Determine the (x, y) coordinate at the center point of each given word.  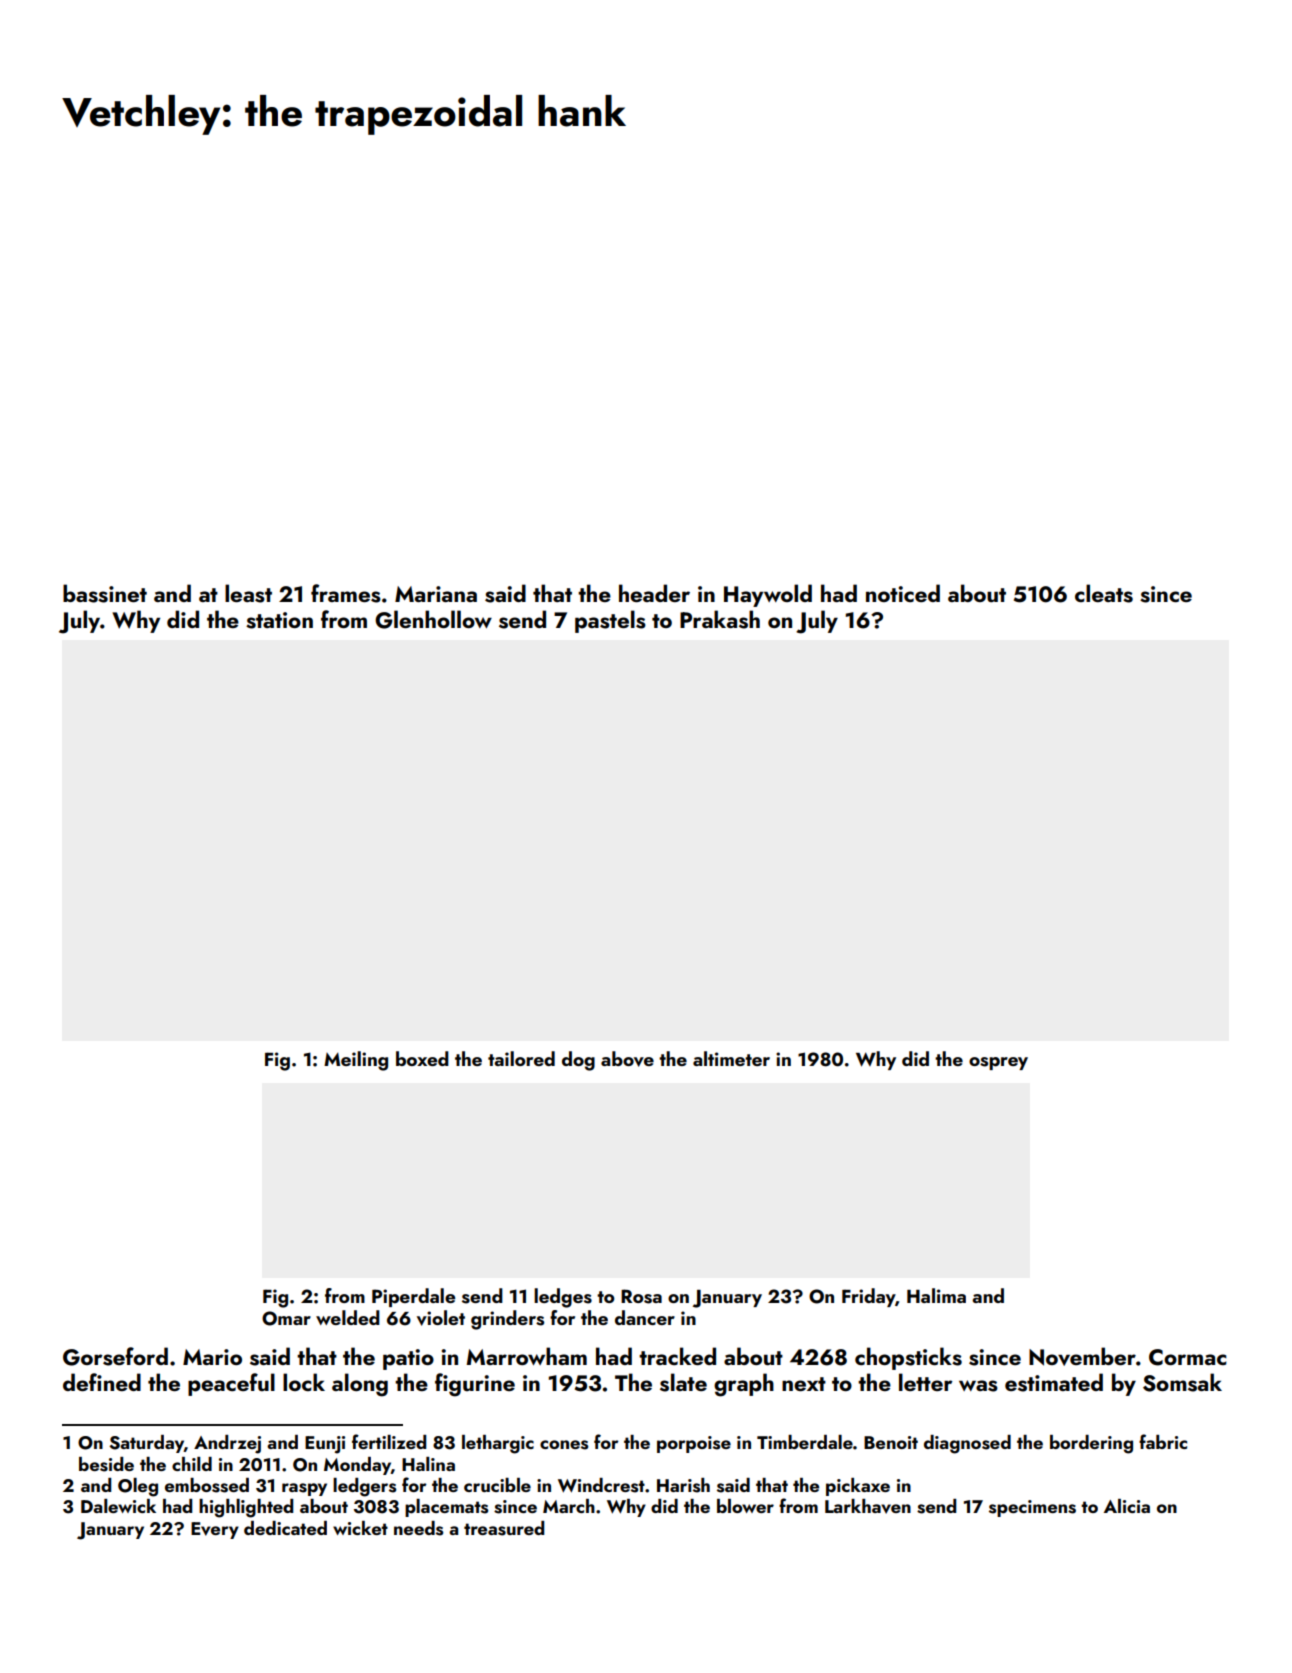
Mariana (436, 594)
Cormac (1188, 1357)
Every (215, 1530)
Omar (286, 1318)
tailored (521, 1058)
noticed (903, 593)
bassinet (105, 593)
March (569, 1506)
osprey (998, 1063)
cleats (1104, 593)
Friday (868, 1297)
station (279, 620)
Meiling (356, 1061)
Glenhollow (433, 619)
